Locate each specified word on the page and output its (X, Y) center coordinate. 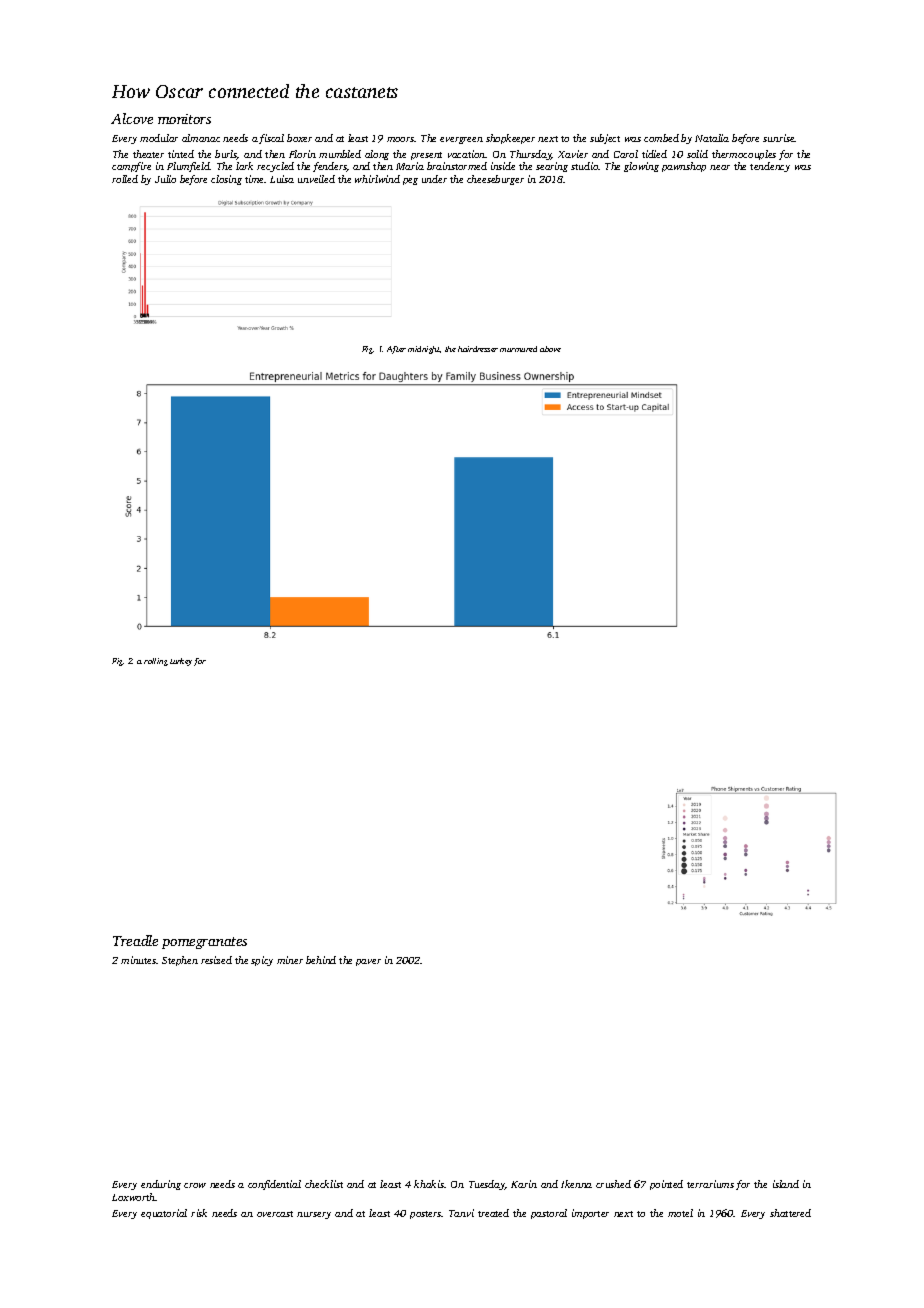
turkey (181, 662)
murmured (518, 349)
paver (368, 962)
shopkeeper (510, 139)
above (550, 349)
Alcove (132, 118)
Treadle (135, 940)
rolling (156, 662)
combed (661, 138)
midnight (424, 350)
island (786, 1184)
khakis (429, 1184)
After (396, 350)
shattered (790, 1213)
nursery (314, 1215)
